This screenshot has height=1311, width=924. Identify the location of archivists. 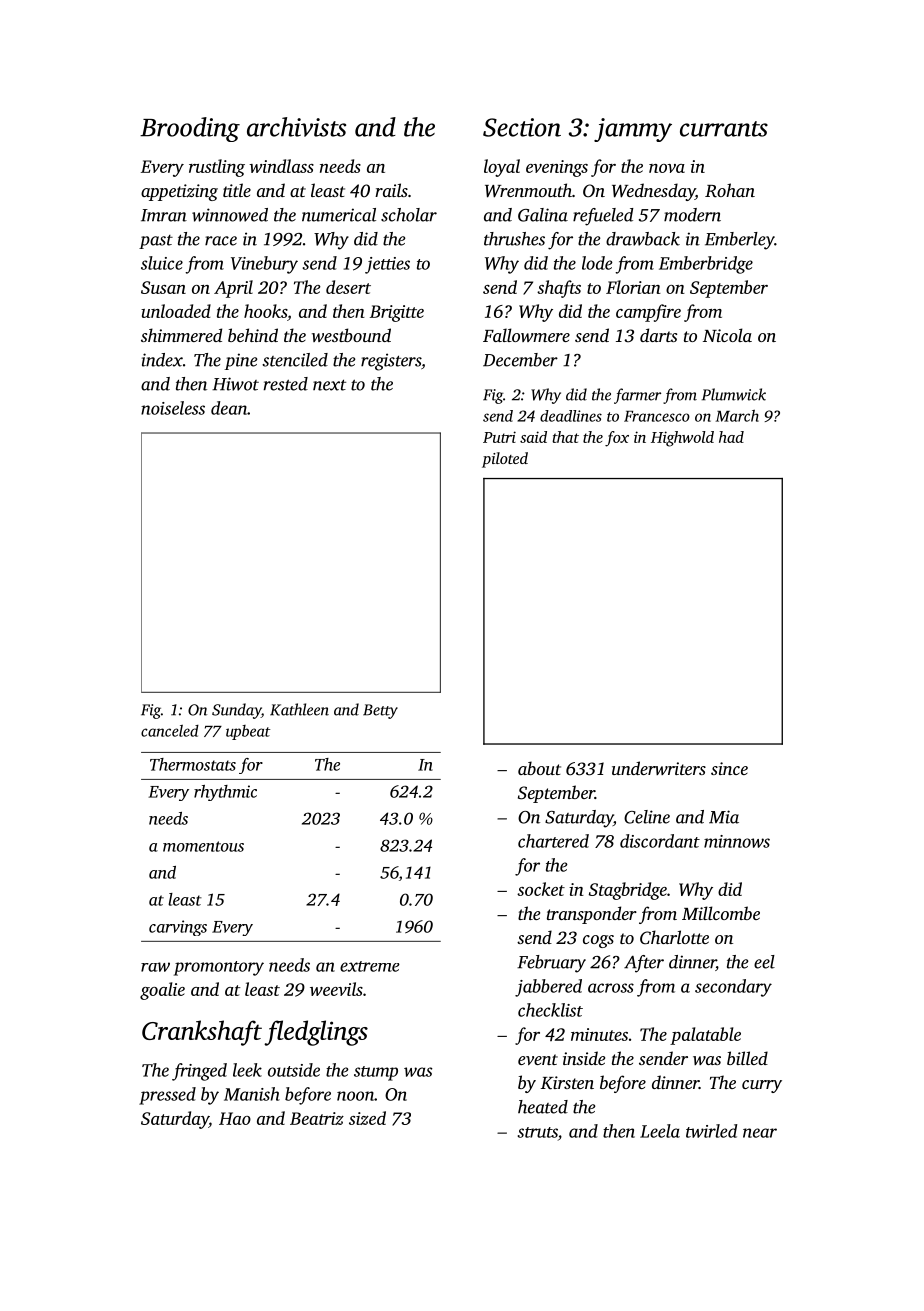
(296, 127).
